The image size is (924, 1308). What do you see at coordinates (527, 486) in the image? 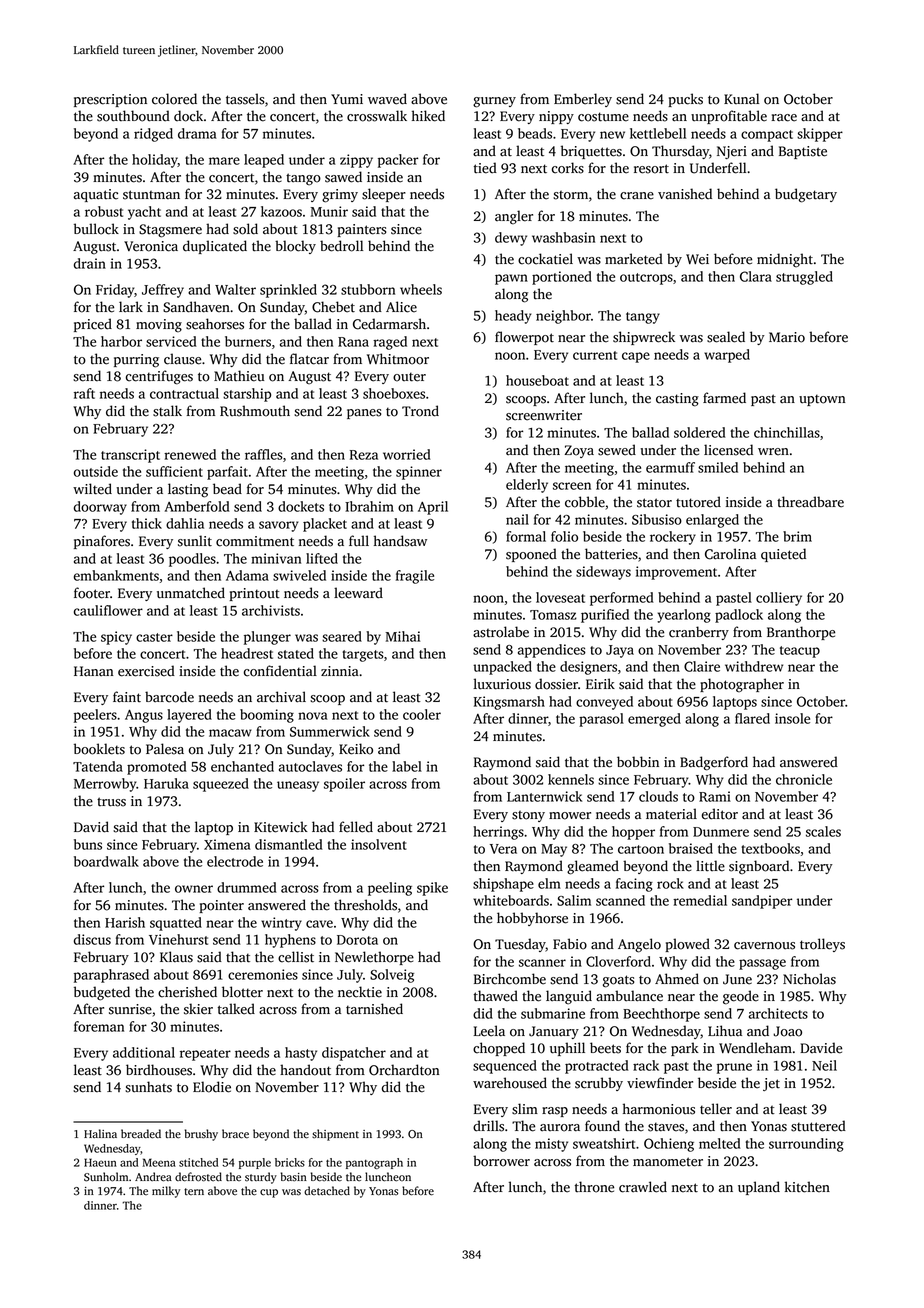
I see `elderly` at bounding box center [527, 486].
